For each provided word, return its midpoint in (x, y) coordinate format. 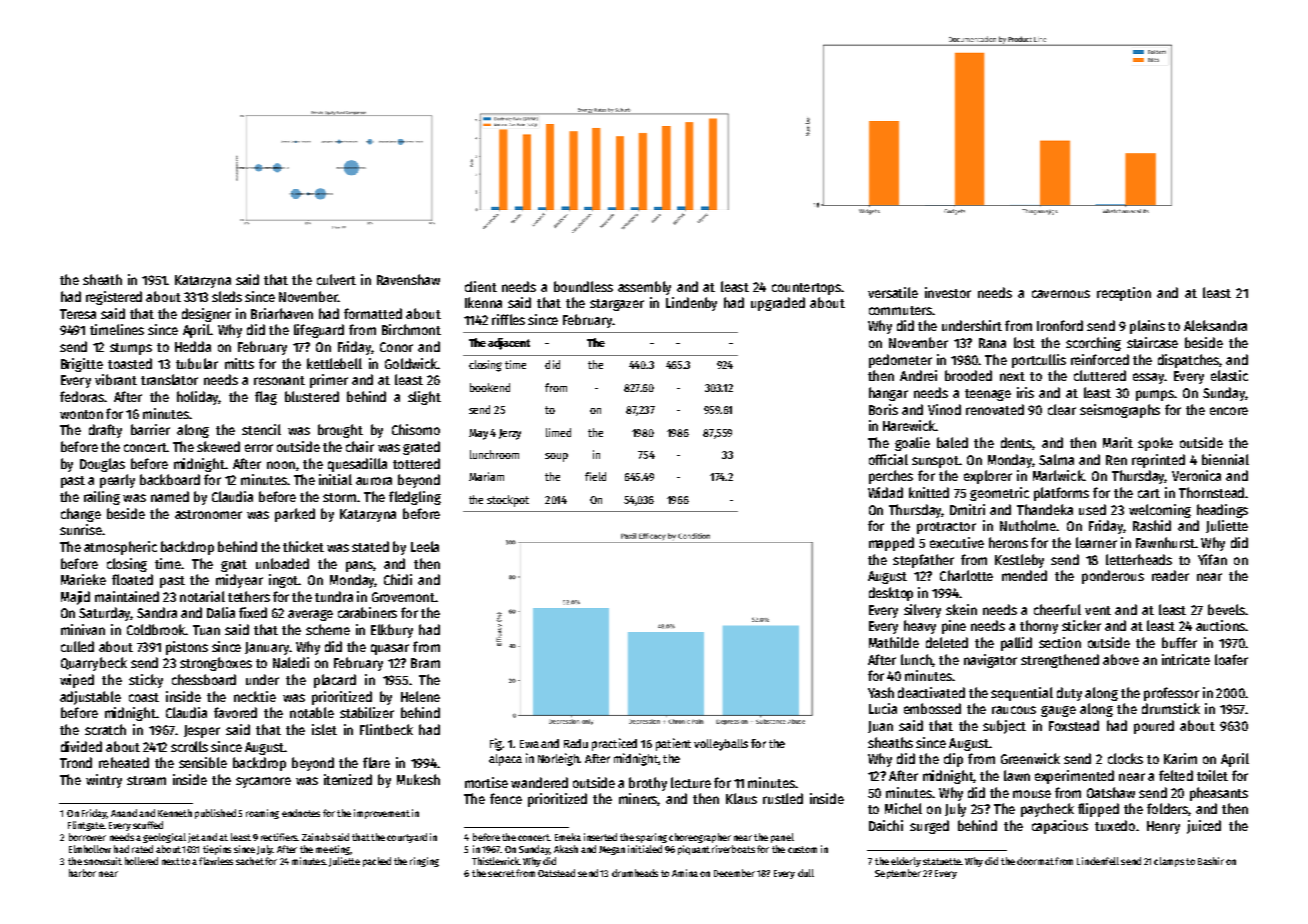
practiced (614, 744)
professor (1171, 694)
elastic (1229, 375)
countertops (806, 289)
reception (1124, 294)
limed (558, 432)
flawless (216, 861)
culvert (336, 279)
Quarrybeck (94, 664)
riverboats (733, 849)
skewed (218, 446)
